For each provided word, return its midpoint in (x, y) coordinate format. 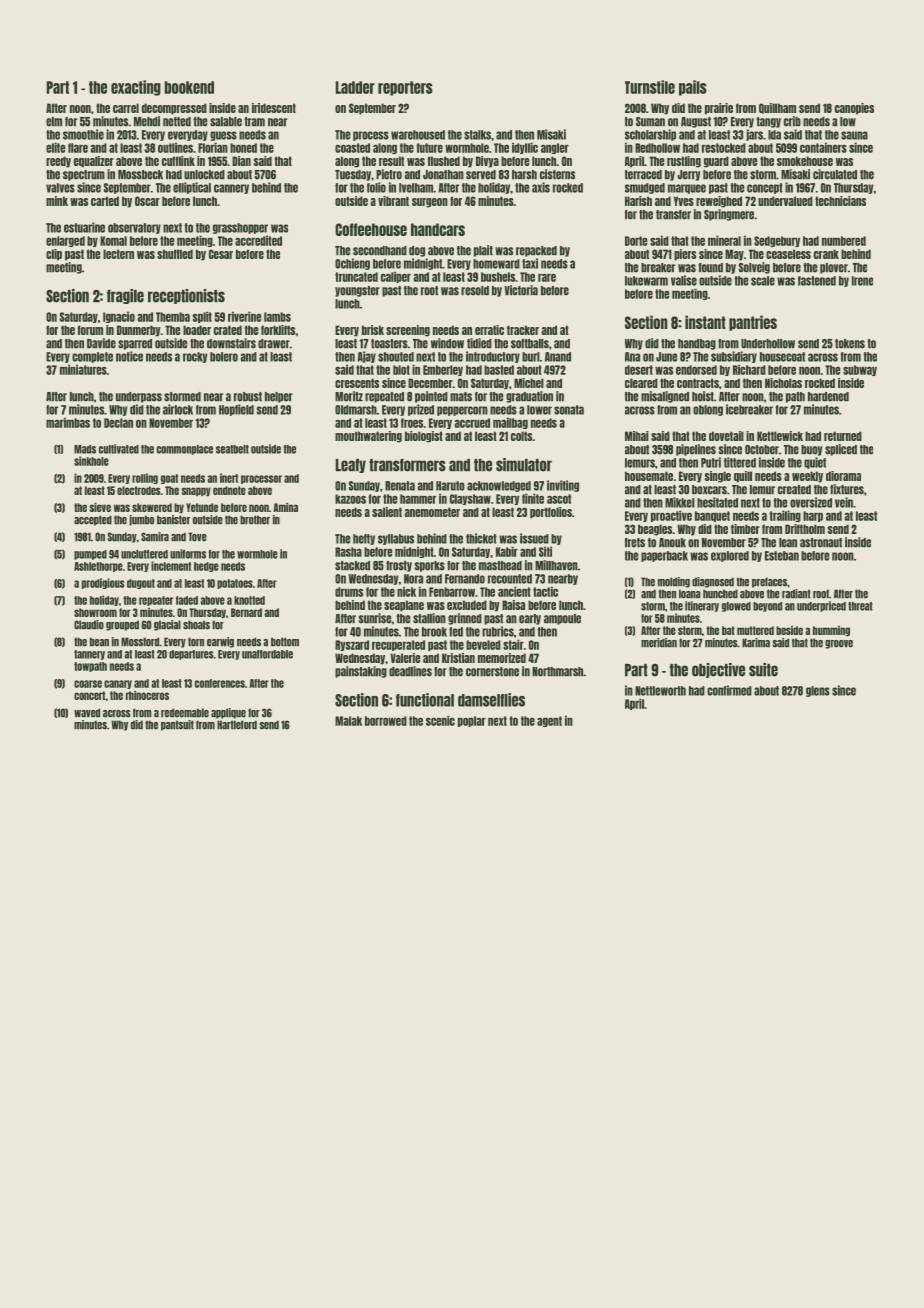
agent (549, 721)
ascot (559, 499)
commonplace (185, 450)
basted (499, 370)
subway (860, 370)
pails (693, 88)
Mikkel (680, 502)
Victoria (521, 290)
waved (87, 713)
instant (705, 322)
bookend (189, 87)
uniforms (188, 554)
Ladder (355, 87)
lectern (118, 254)
